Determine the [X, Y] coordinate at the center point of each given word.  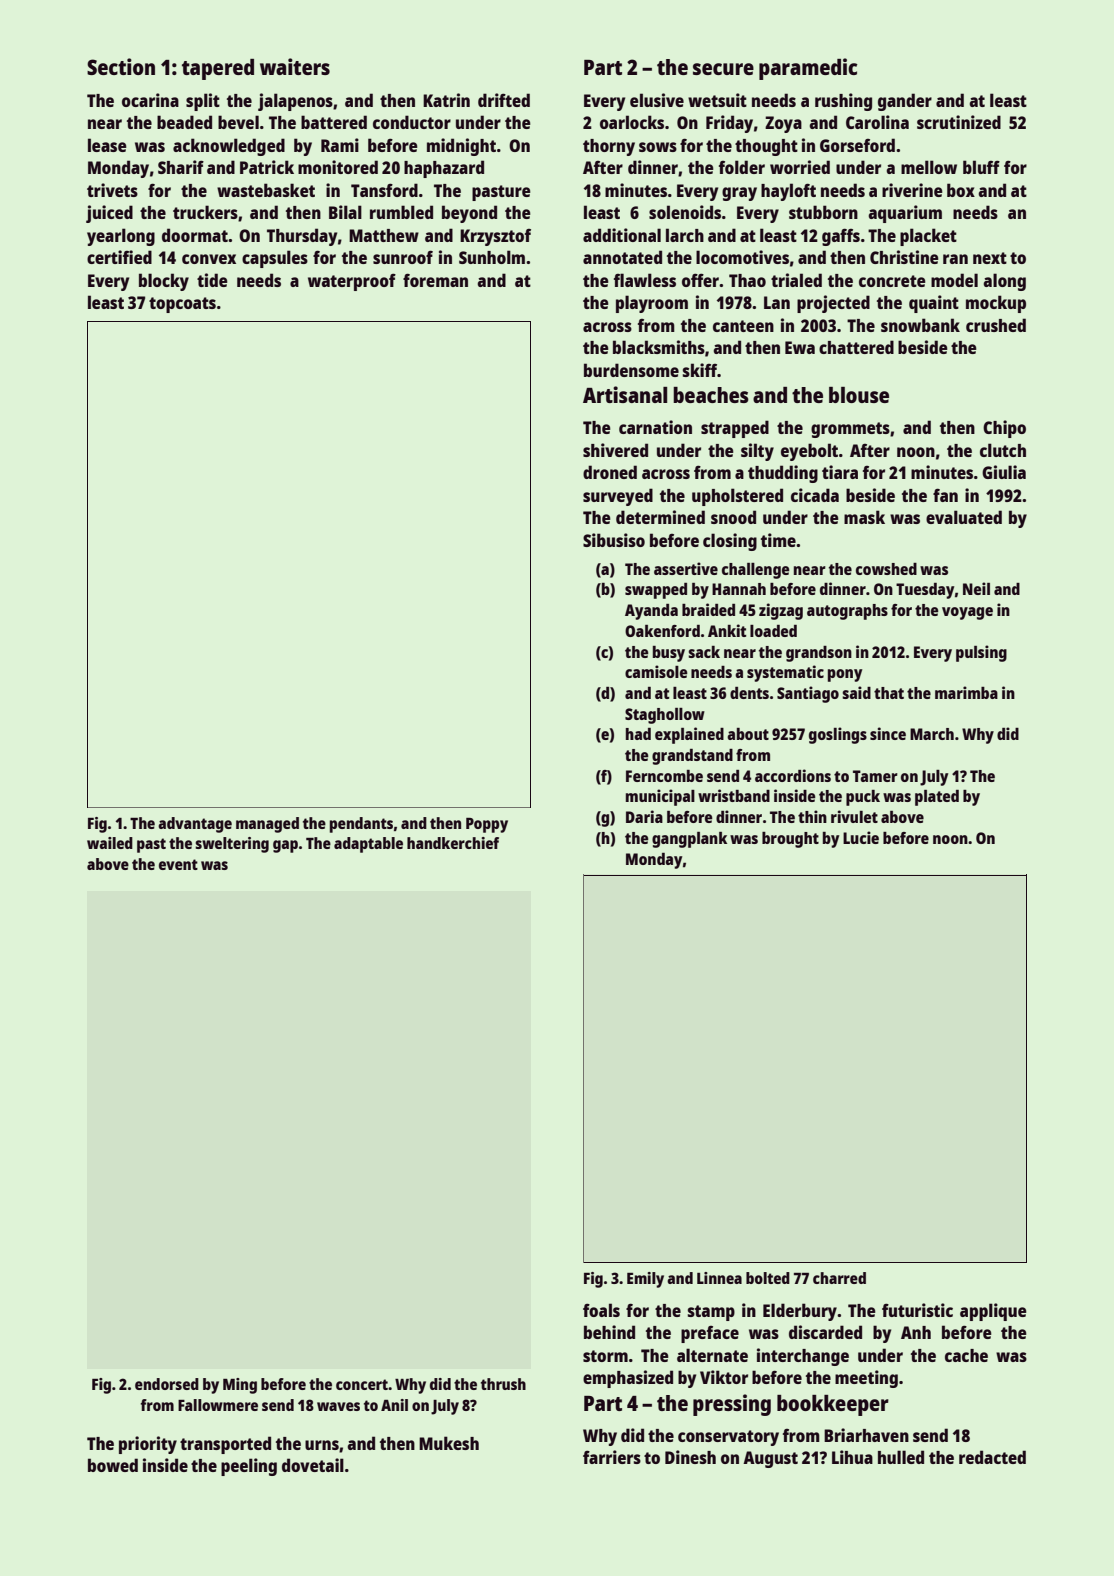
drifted [504, 100]
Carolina [877, 122]
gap [285, 846]
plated [937, 798]
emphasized [628, 1379]
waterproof [352, 282]
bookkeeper [833, 1405]
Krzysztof [495, 237]
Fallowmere [218, 1405]
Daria [644, 816]
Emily [645, 1280]
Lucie [861, 837]
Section [121, 66]
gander [905, 102]
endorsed [167, 1384]
